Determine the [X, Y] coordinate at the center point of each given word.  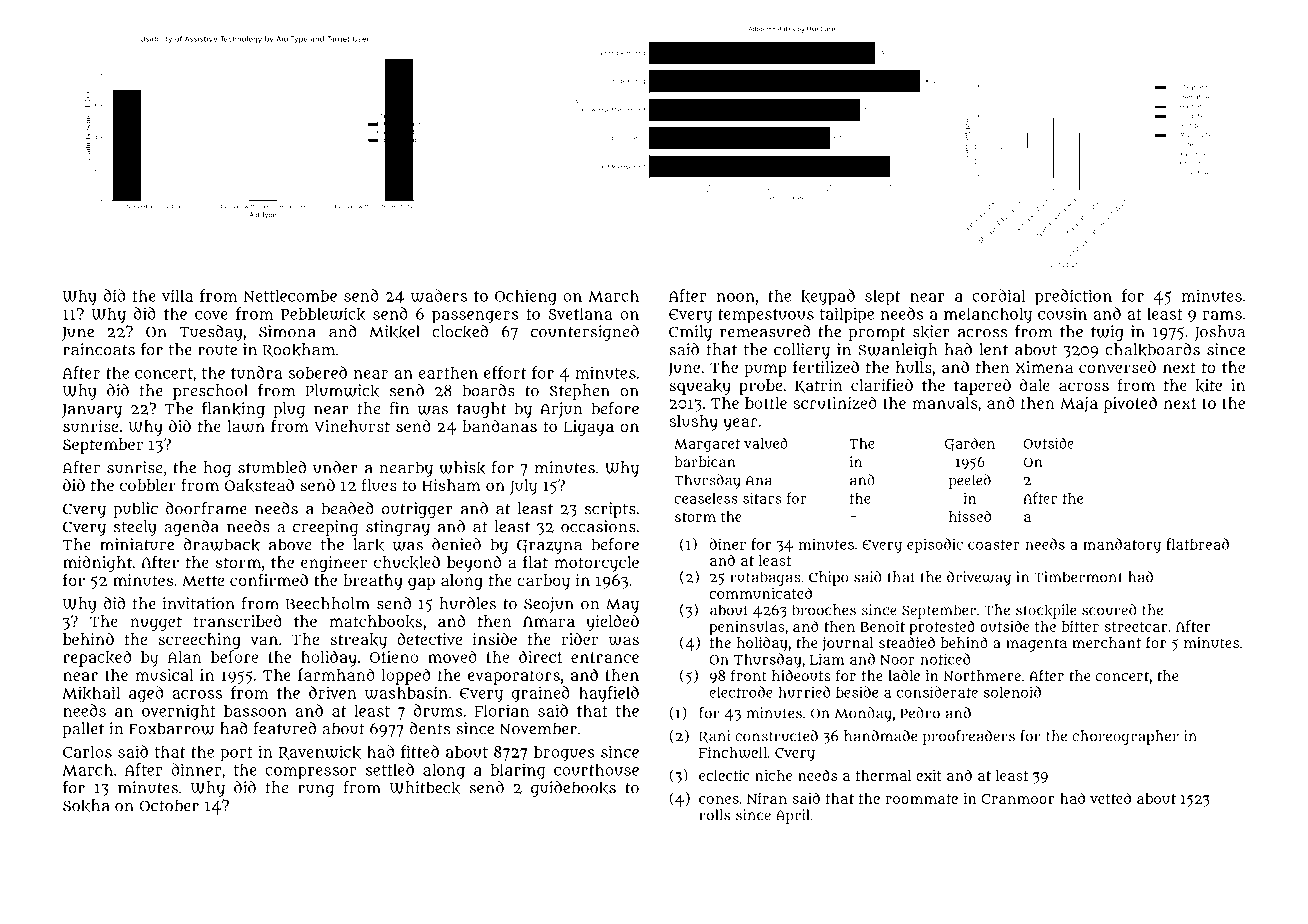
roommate [922, 799]
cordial [999, 295]
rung [316, 790]
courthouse [596, 769]
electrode [741, 692]
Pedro [920, 713]
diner [728, 544]
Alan [184, 657]
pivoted [1130, 404]
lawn [246, 426]
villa [177, 295]
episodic [935, 545]
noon [736, 297]
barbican [705, 461]
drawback [222, 545]
